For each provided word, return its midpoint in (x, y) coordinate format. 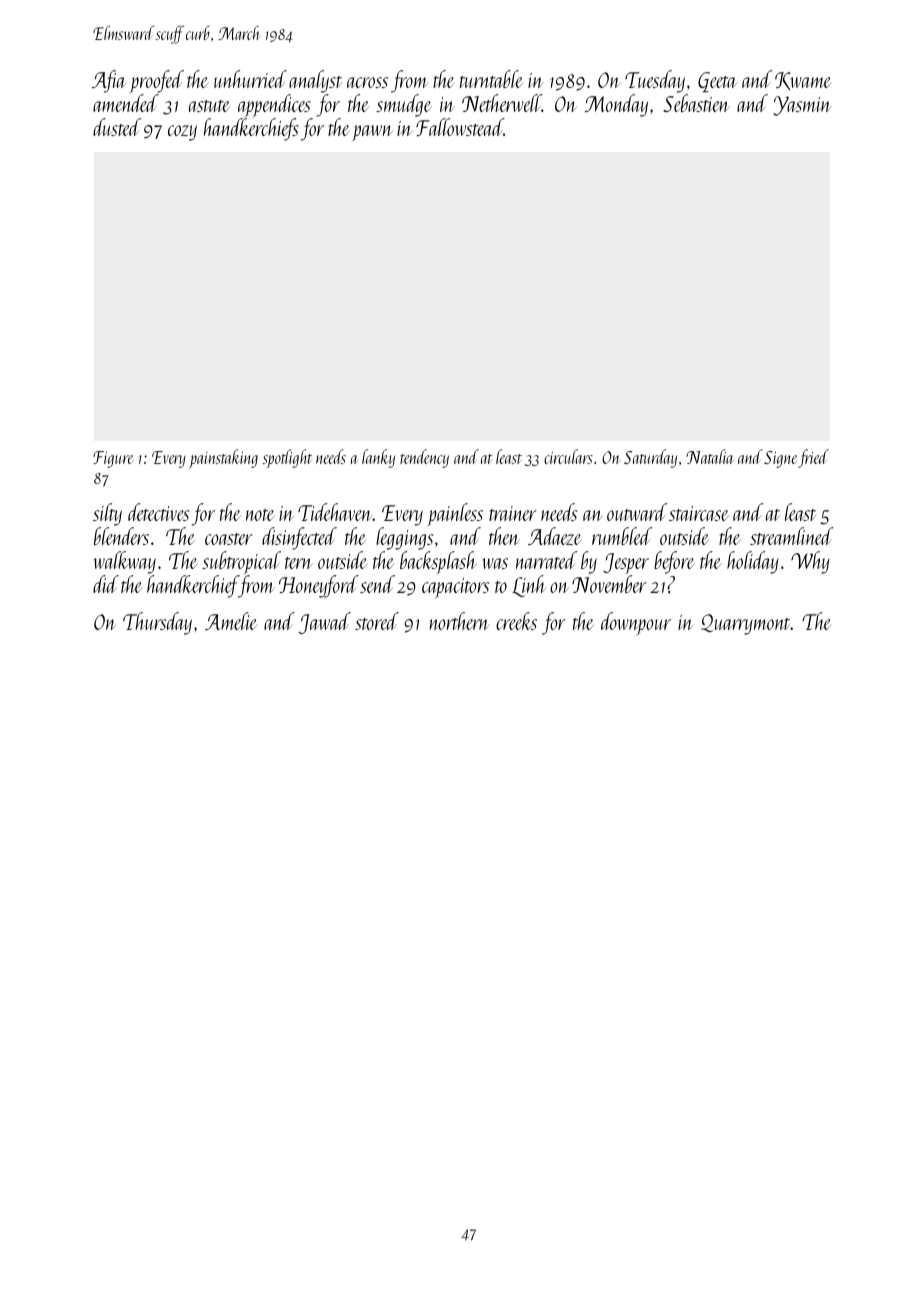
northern (459, 621)
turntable (491, 79)
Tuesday (655, 81)
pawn (372, 133)
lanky (378, 458)
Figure (113, 459)
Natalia (710, 456)
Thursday (157, 623)
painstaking (223, 458)
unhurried (250, 79)
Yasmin (802, 106)
